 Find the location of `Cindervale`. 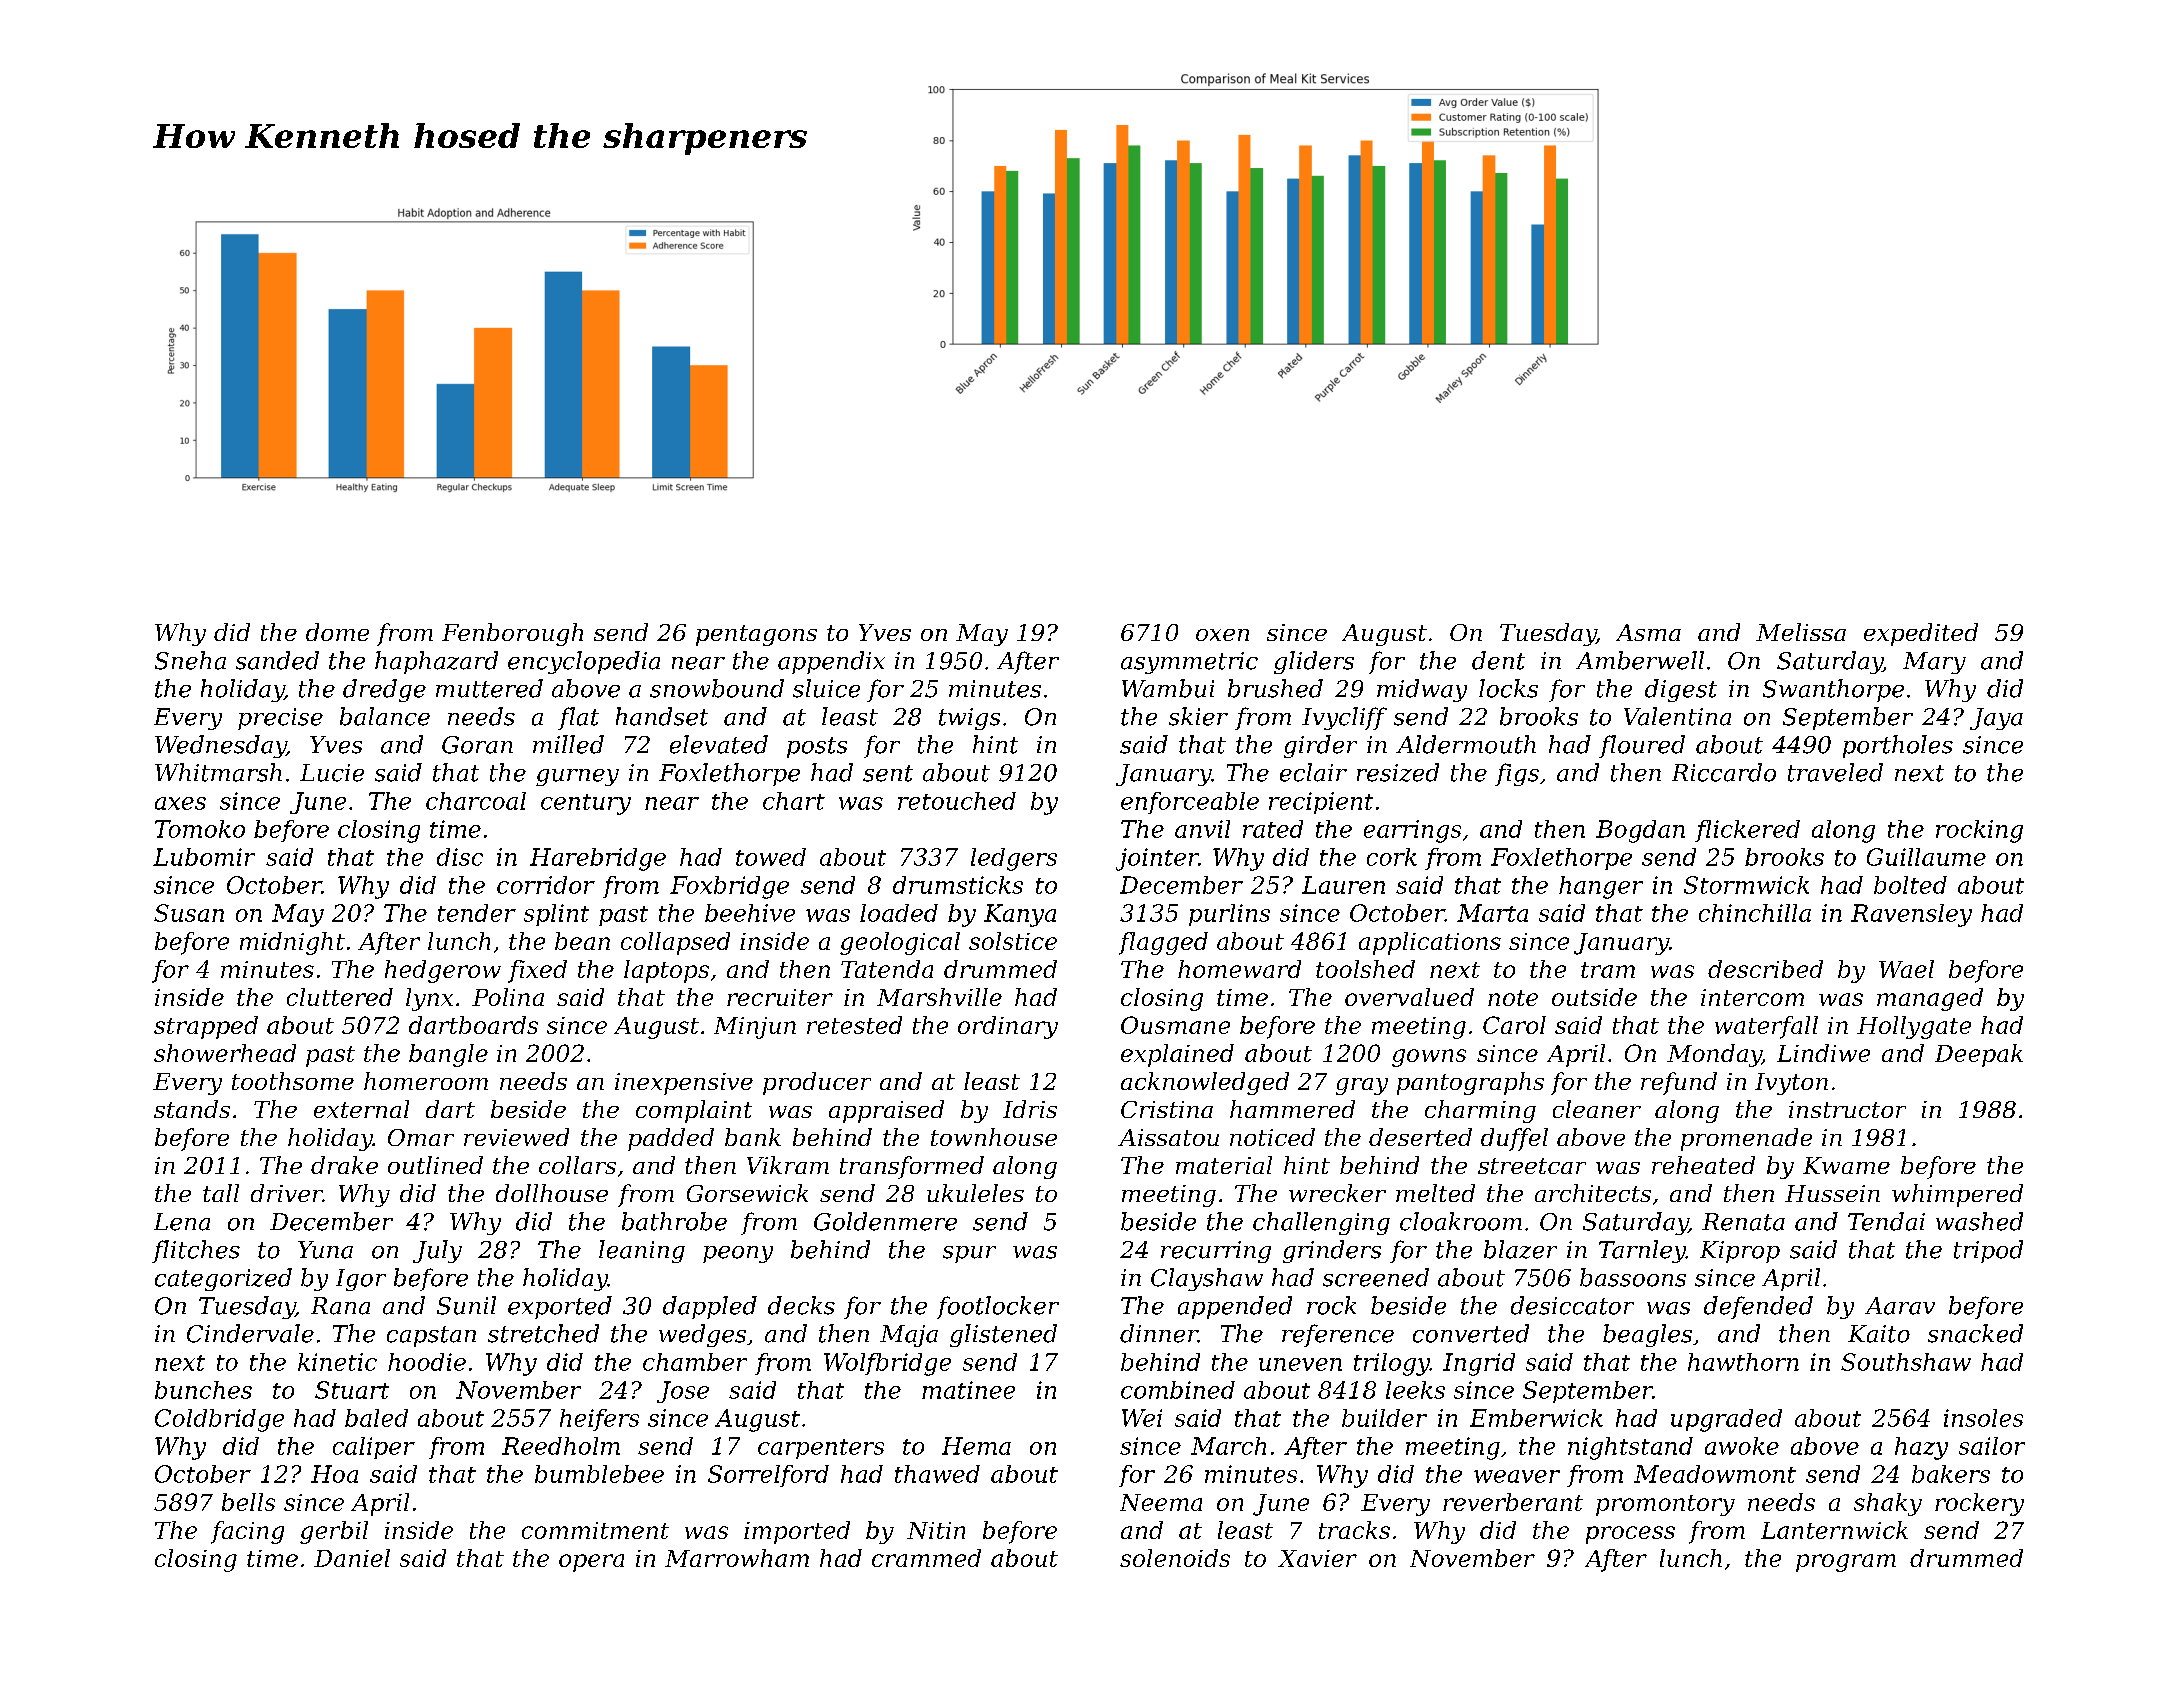

Cindervale is located at coordinates (250, 1333).
